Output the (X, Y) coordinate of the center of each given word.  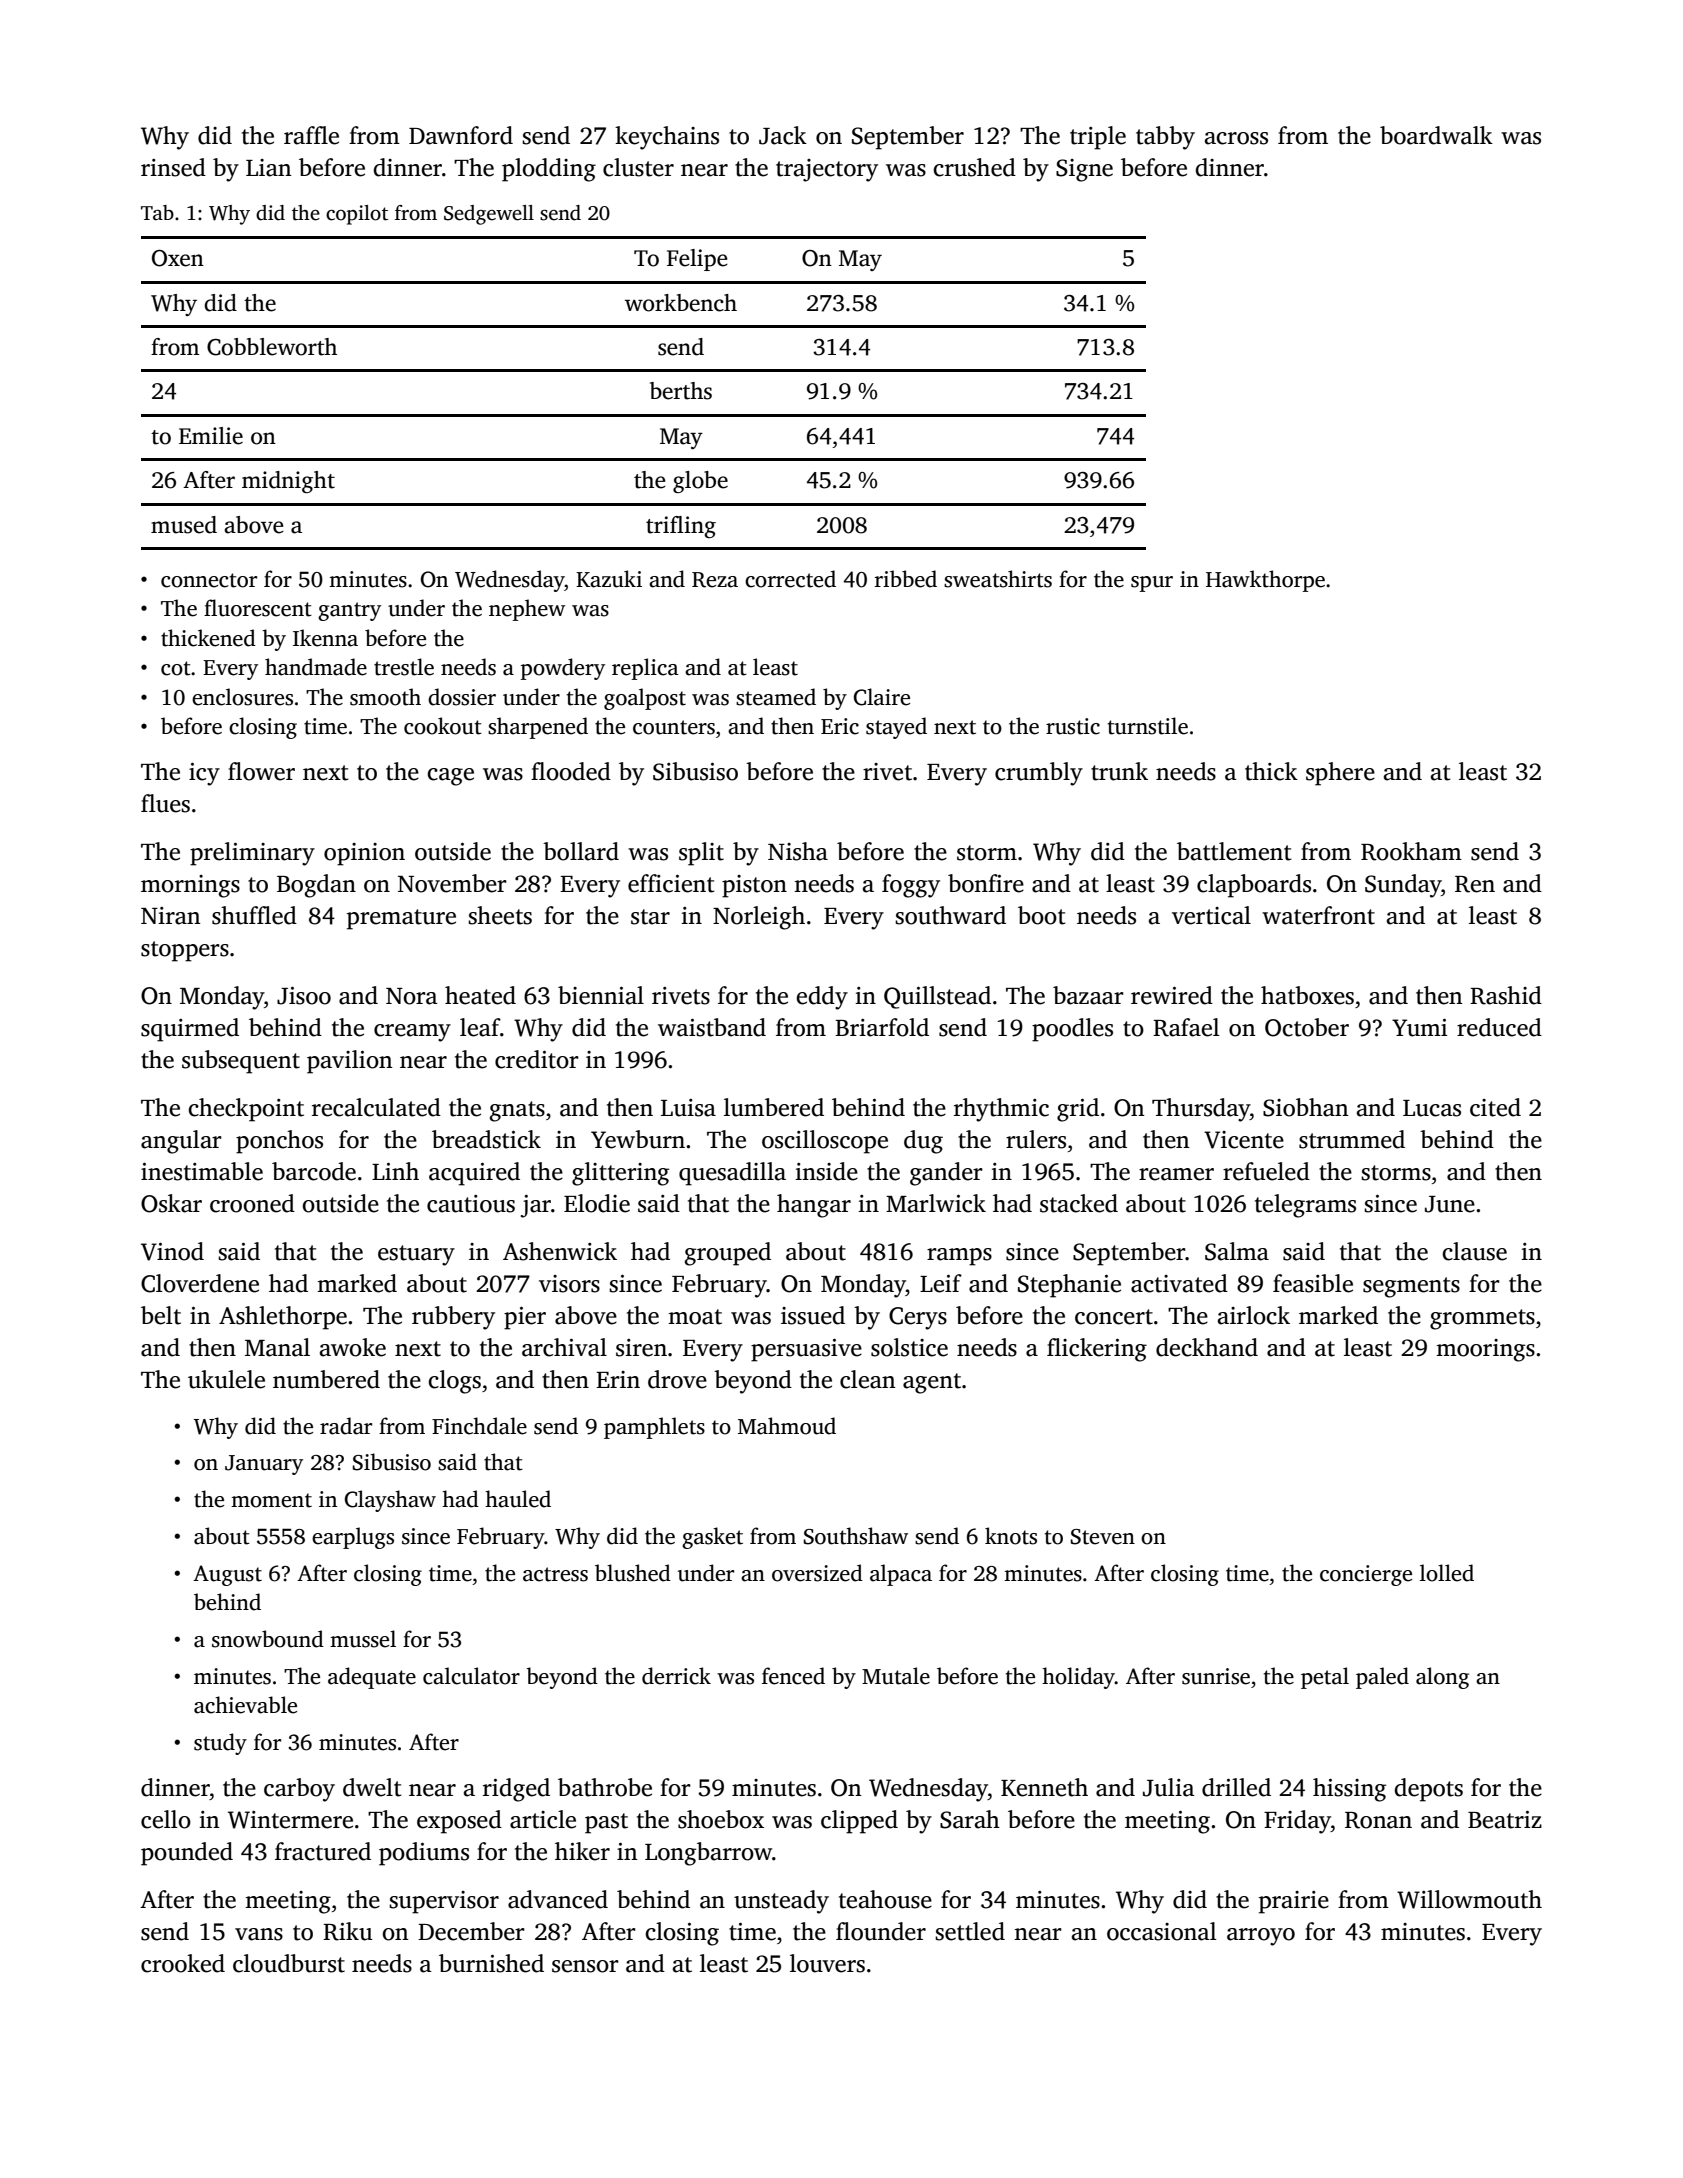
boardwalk (1436, 135)
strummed (1352, 1139)
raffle (311, 135)
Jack (783, 135)
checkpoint (246, 1110)
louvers (827, 1963)
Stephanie (1069, 1286)
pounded (187, 1854)
